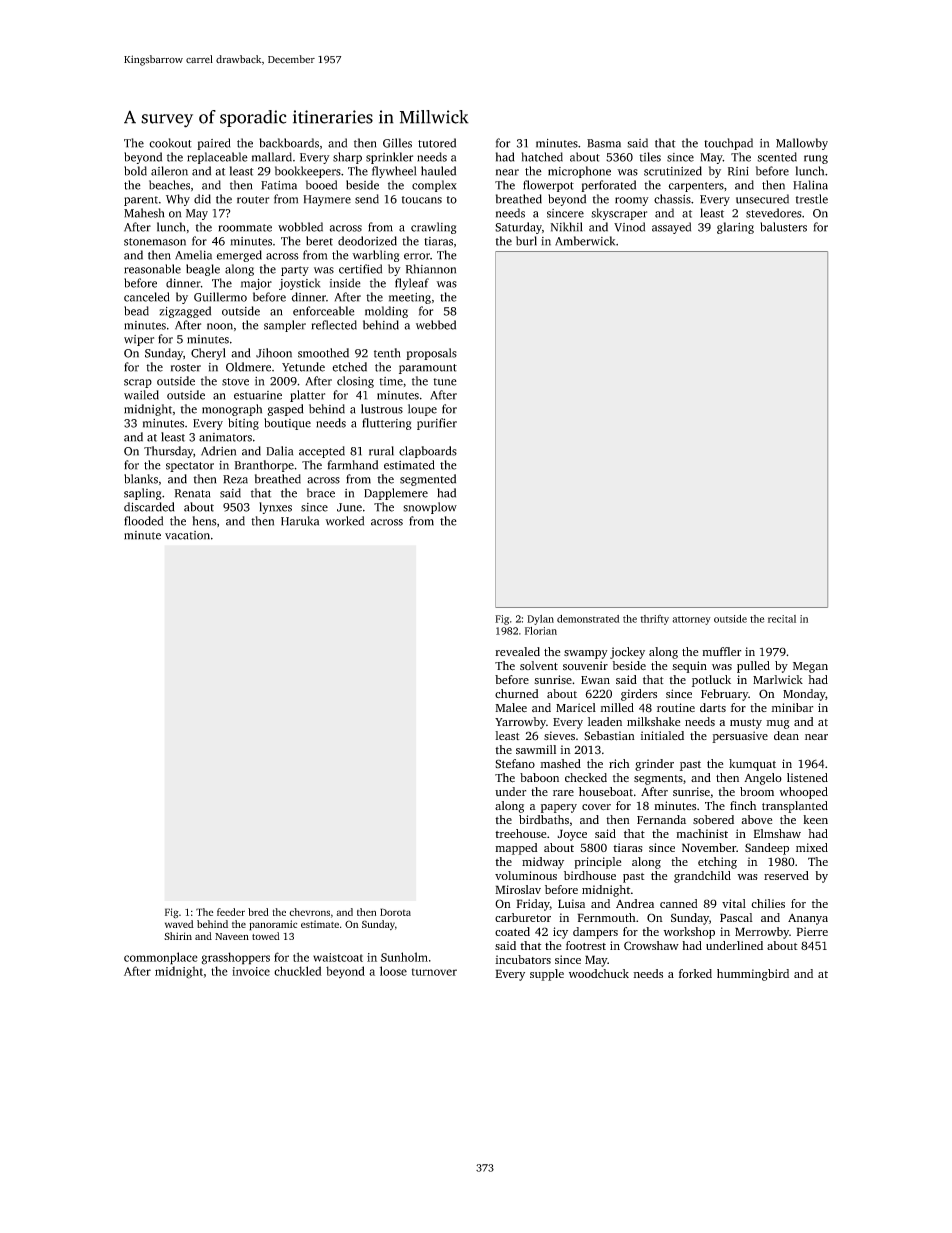  I want to click on cookout, so click(170, 143).
